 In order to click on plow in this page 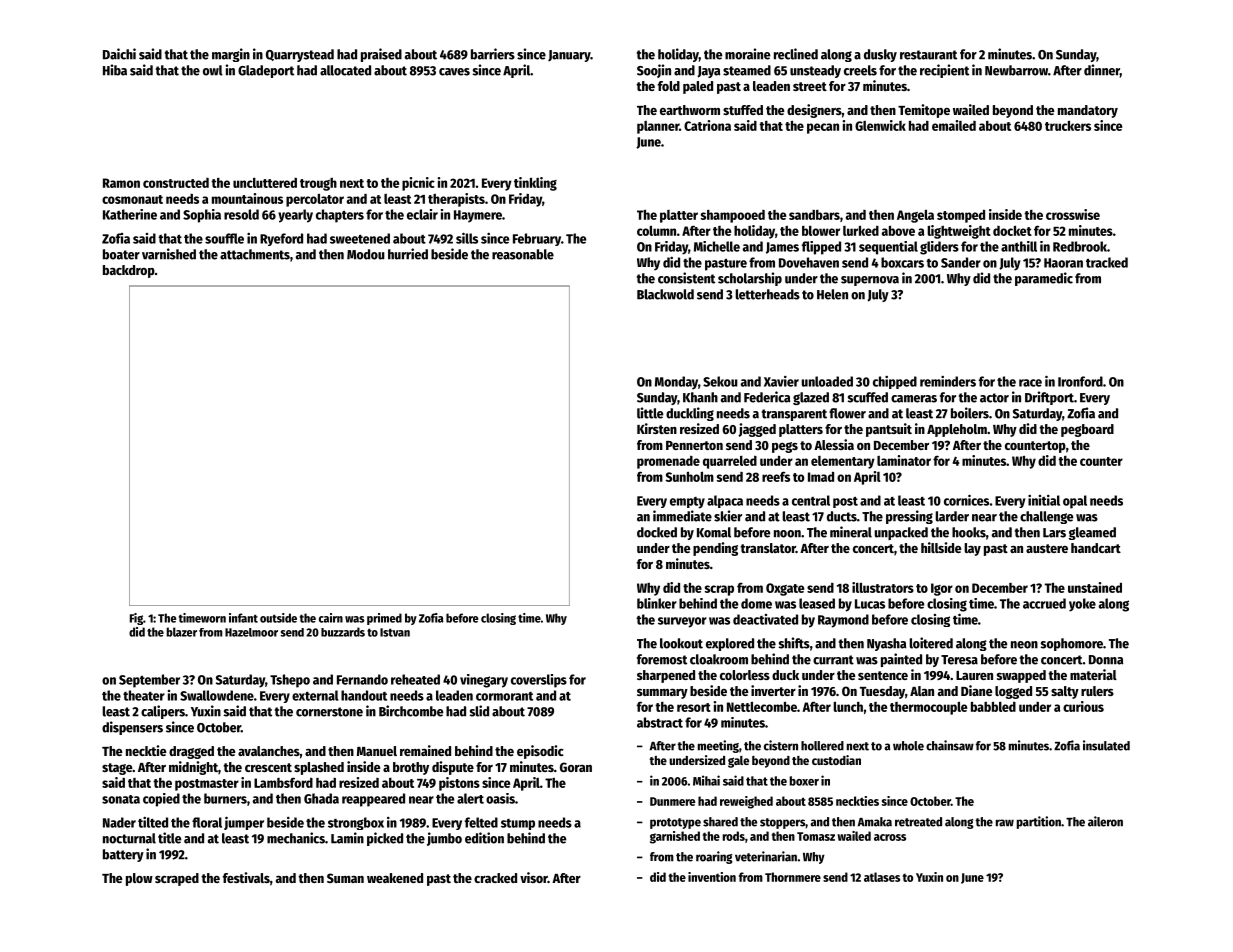, I will do `click(139, 879)`.
